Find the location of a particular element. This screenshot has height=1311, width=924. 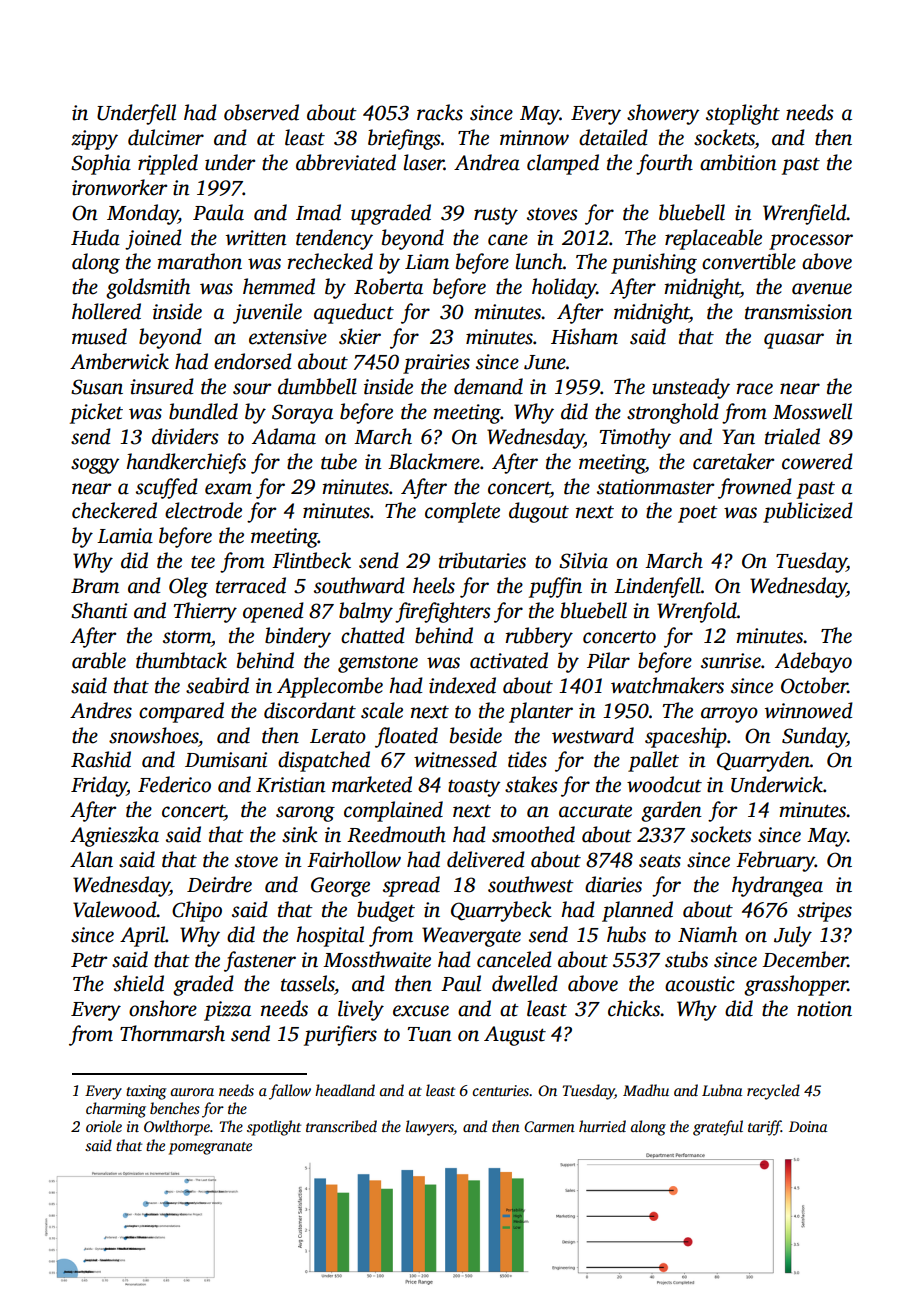

seats is located at coordinates (660, 861).
